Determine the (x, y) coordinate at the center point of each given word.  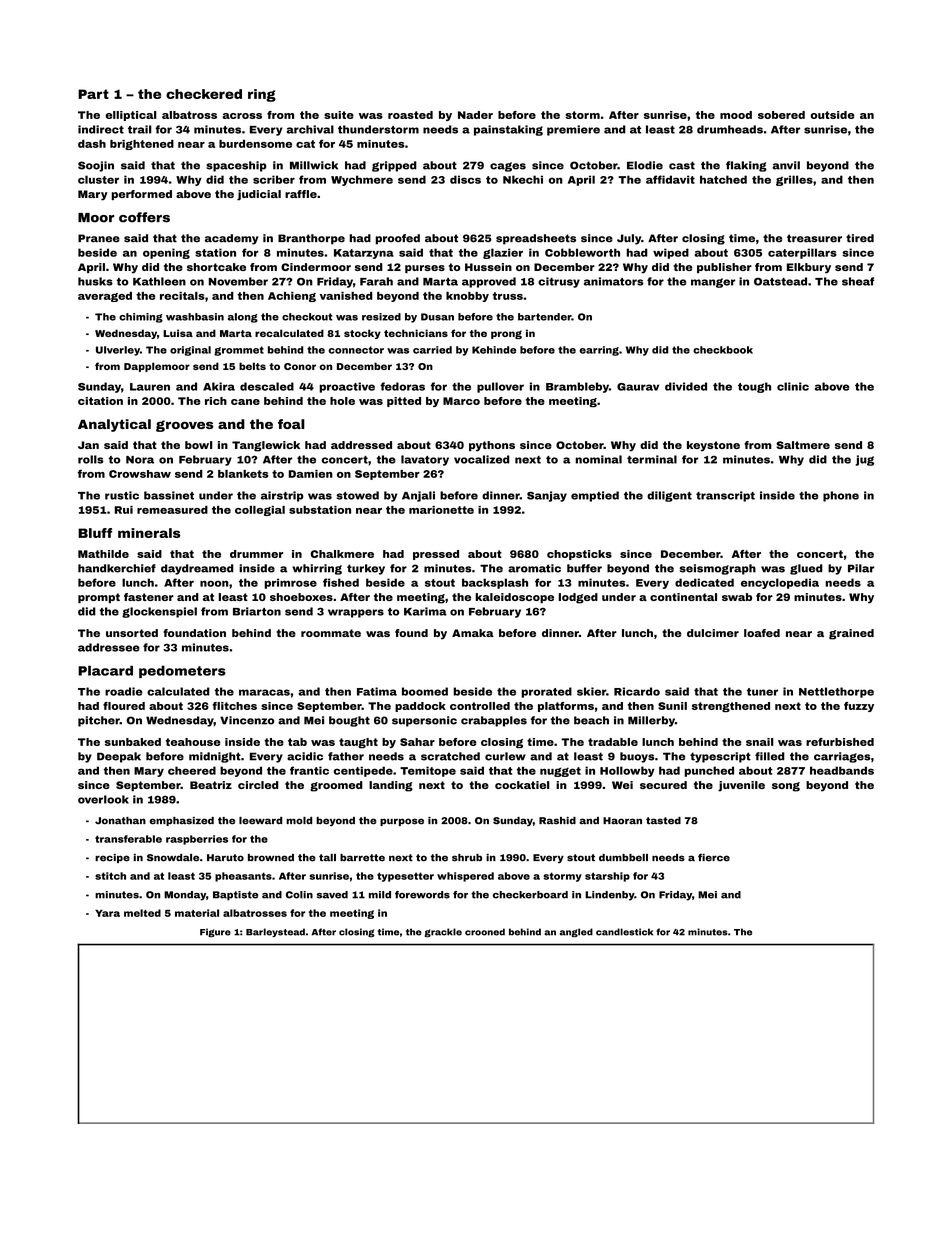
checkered (204, 94)
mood (736, 115)
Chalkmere (342, 554)
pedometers (182, 671)
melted (142, 913)
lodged (578, 598)
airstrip (282, 496)
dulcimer (713, 633)
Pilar (861, 568)
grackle (443, 932)
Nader (475, 115)
